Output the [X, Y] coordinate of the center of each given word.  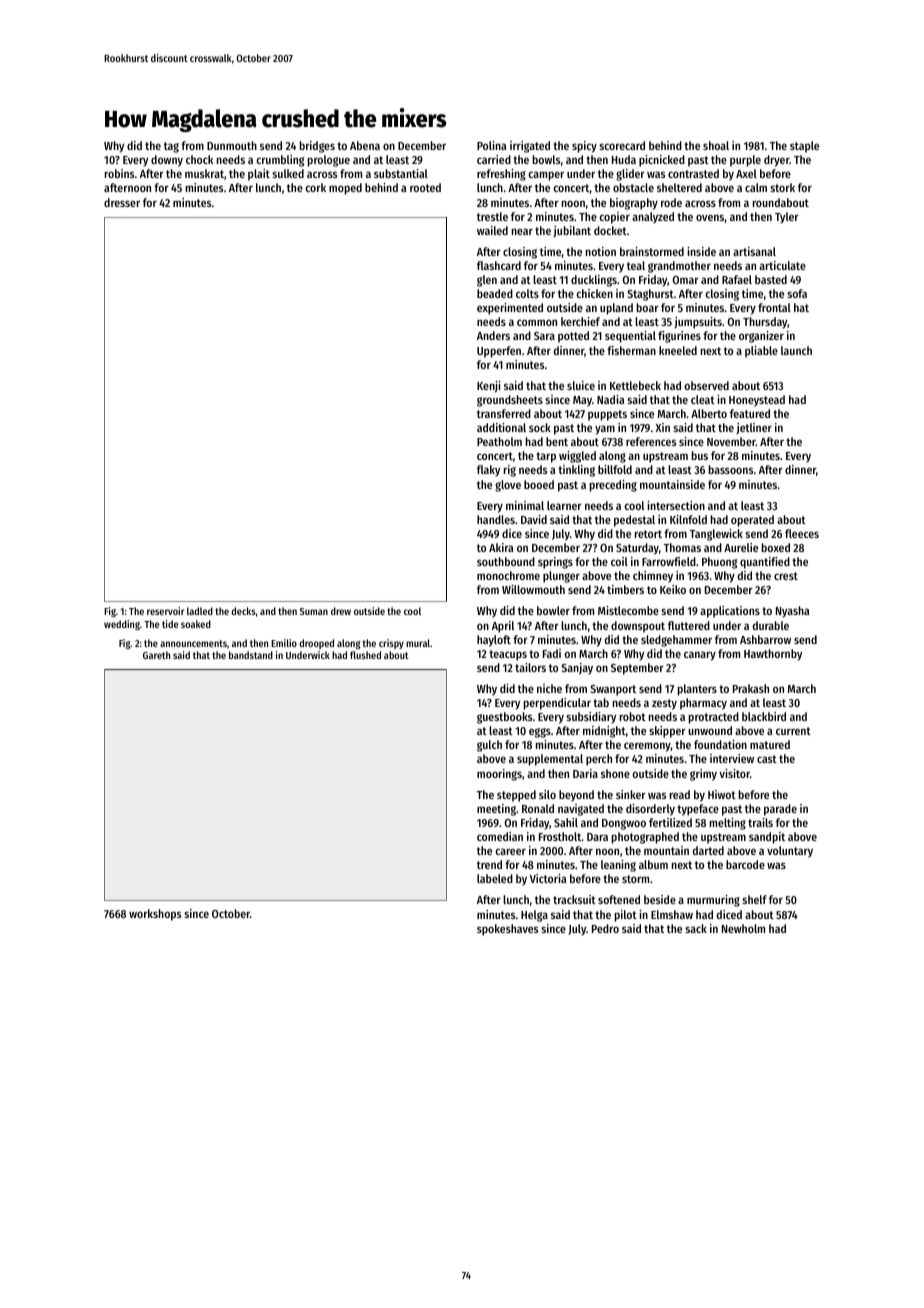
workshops [155, 915]
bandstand [251, 655]
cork [315, 187]
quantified [765, 563]
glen [487, 281]
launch [796, 350]
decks [243, 611]
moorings [499, 775]
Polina [492, 145]
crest [786, 576]
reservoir [165, 611]
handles [496, 519]
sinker [631, 794]
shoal [716, 145]
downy [167, 161]
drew [341, 611]
